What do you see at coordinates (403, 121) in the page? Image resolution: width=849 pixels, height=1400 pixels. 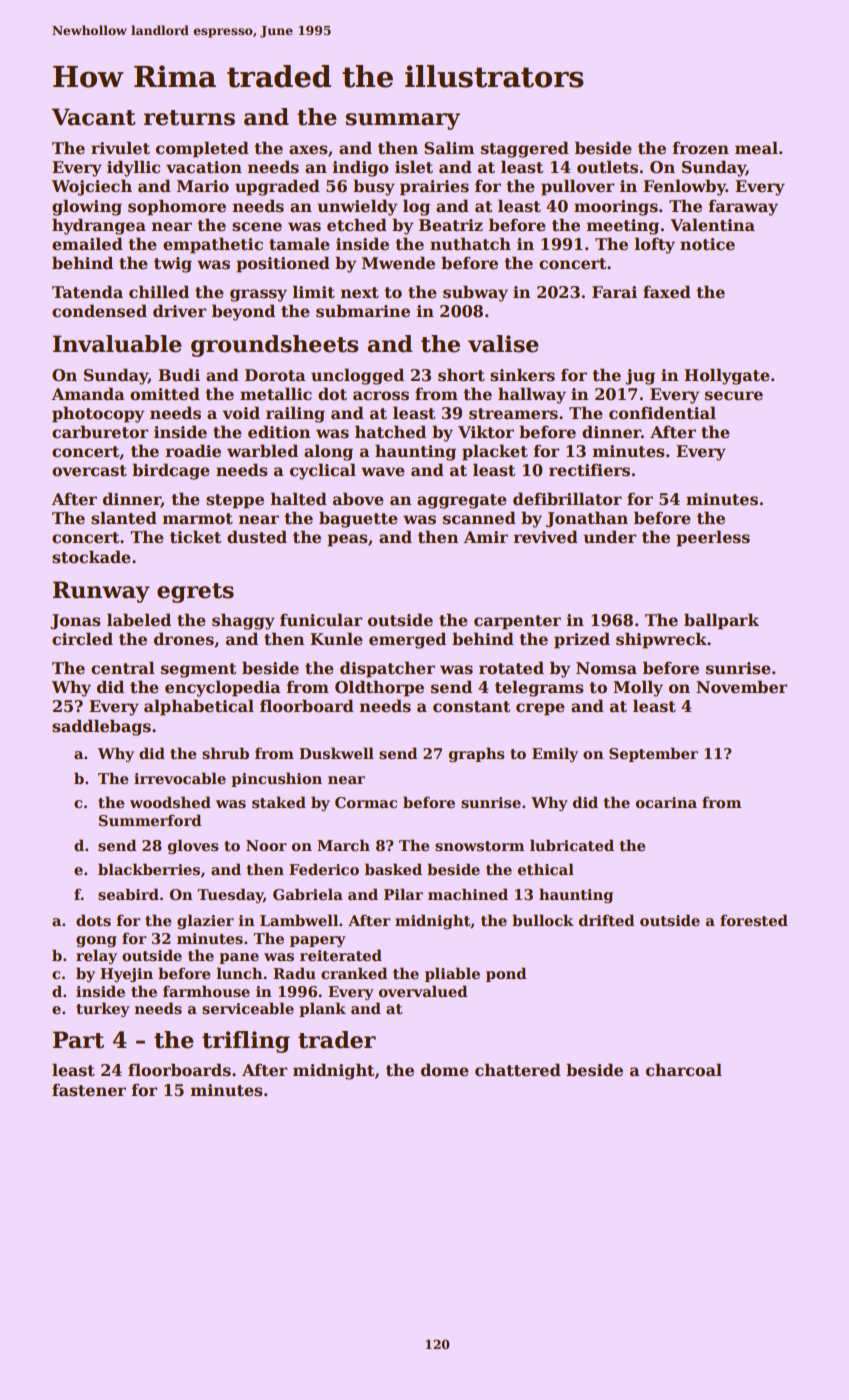 I see `summary` at bounding box center [403, 121].
